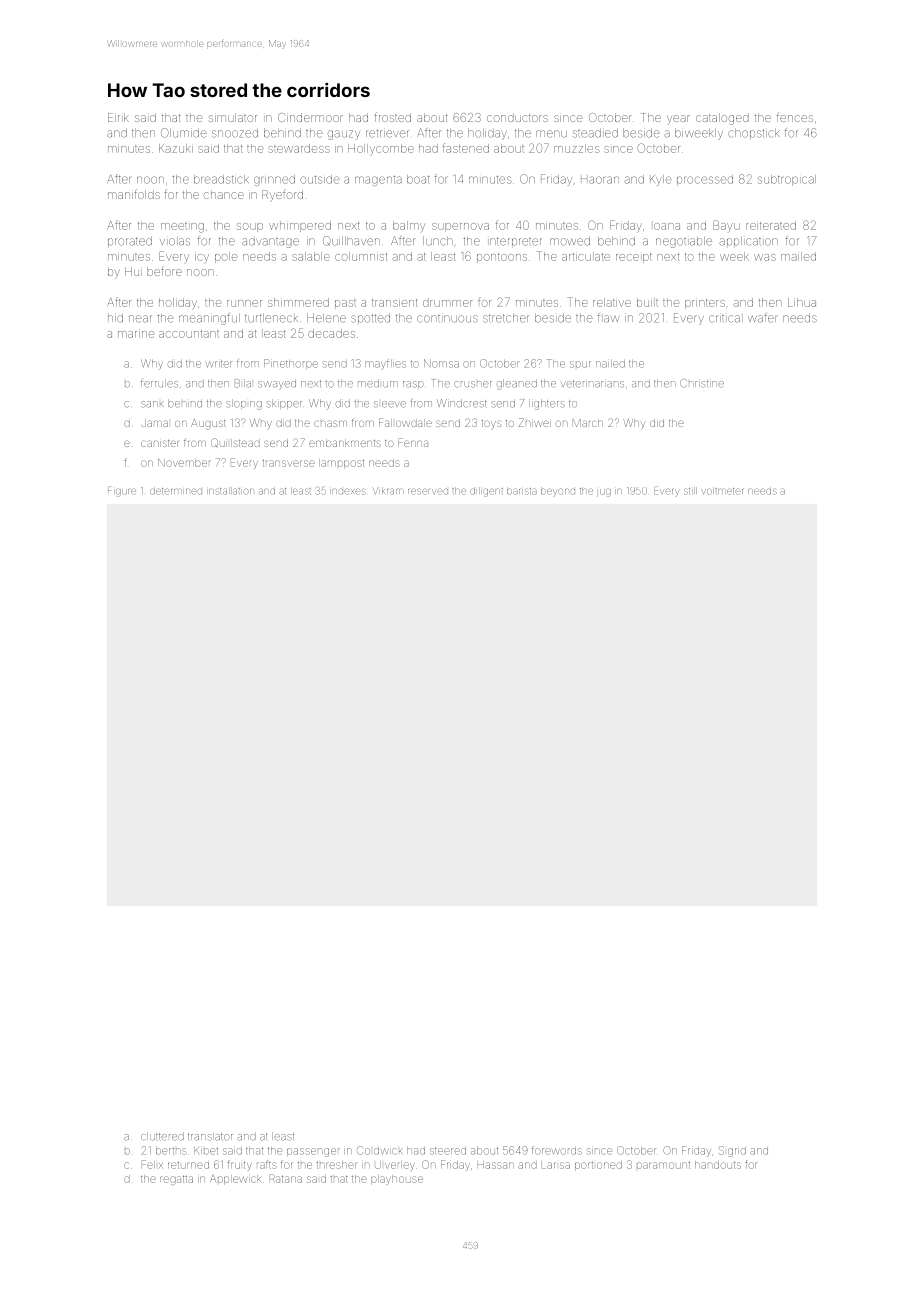  What do you see at coordinates (732, 1151) in the image?
I see `Sigrid` at bounding box center [732, 1151].
